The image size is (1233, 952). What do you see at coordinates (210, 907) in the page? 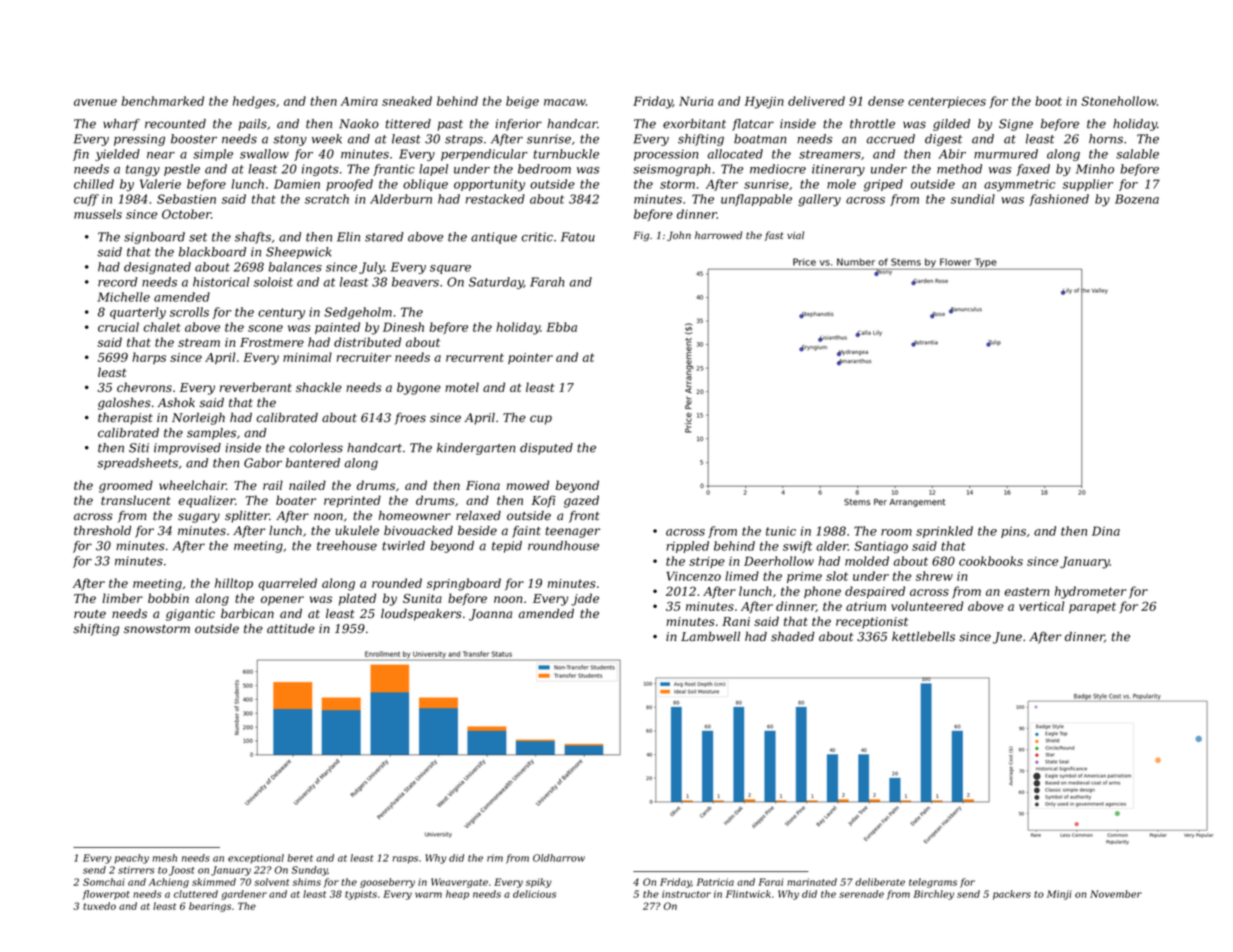
I see `bearings` at bounding box center [210, 907].
